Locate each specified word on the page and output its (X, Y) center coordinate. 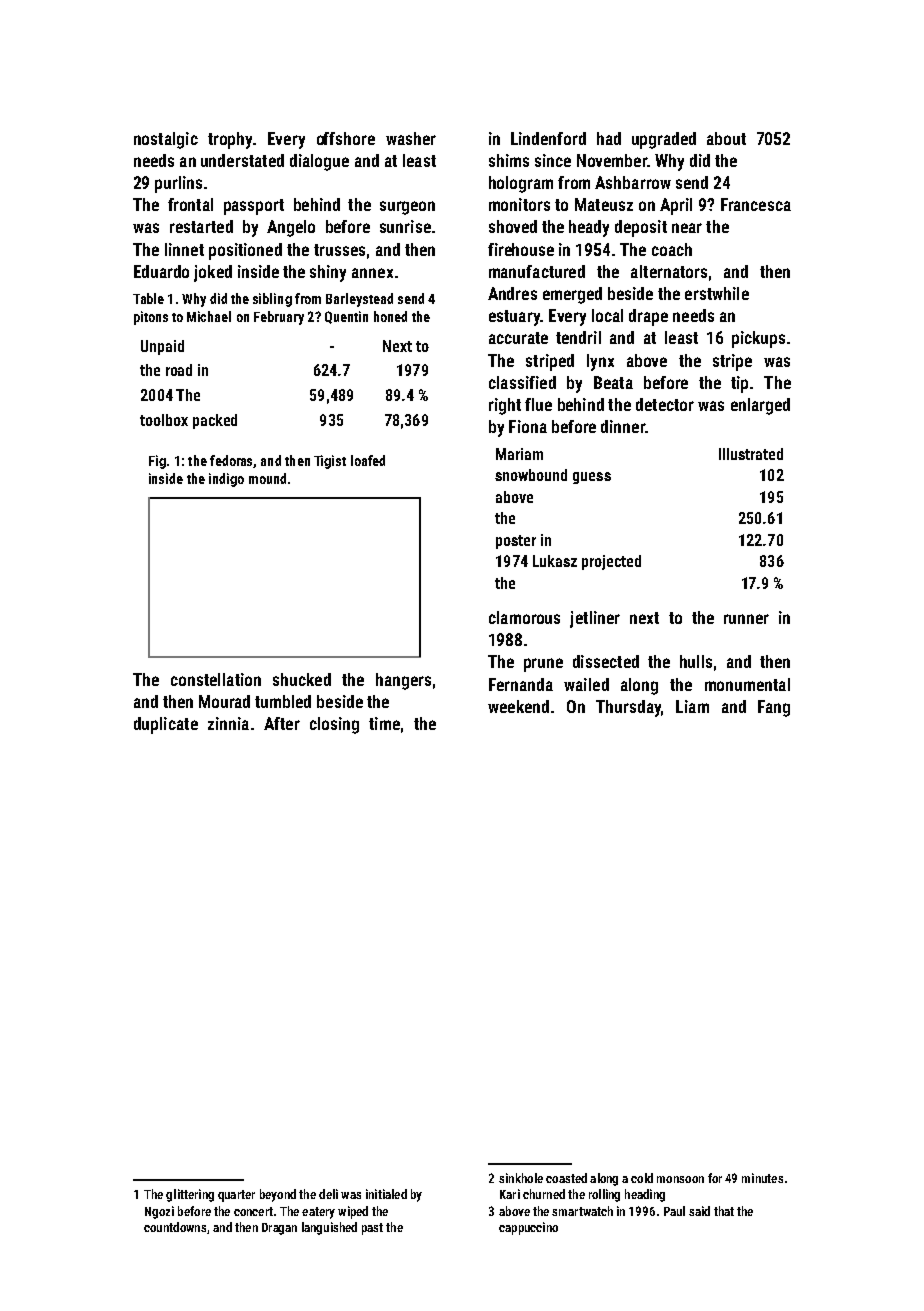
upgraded (664, 140)
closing (334, 725)
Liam (692, 706)
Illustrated (751, 454)
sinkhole (521, 1178)
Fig (157, 462)
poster (516, 542)
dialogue (319, 162)
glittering (190, 1195)
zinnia (228, 723)
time (384, 723)
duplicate (166, 725)
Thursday (628, 708)
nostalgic (166, 140)
